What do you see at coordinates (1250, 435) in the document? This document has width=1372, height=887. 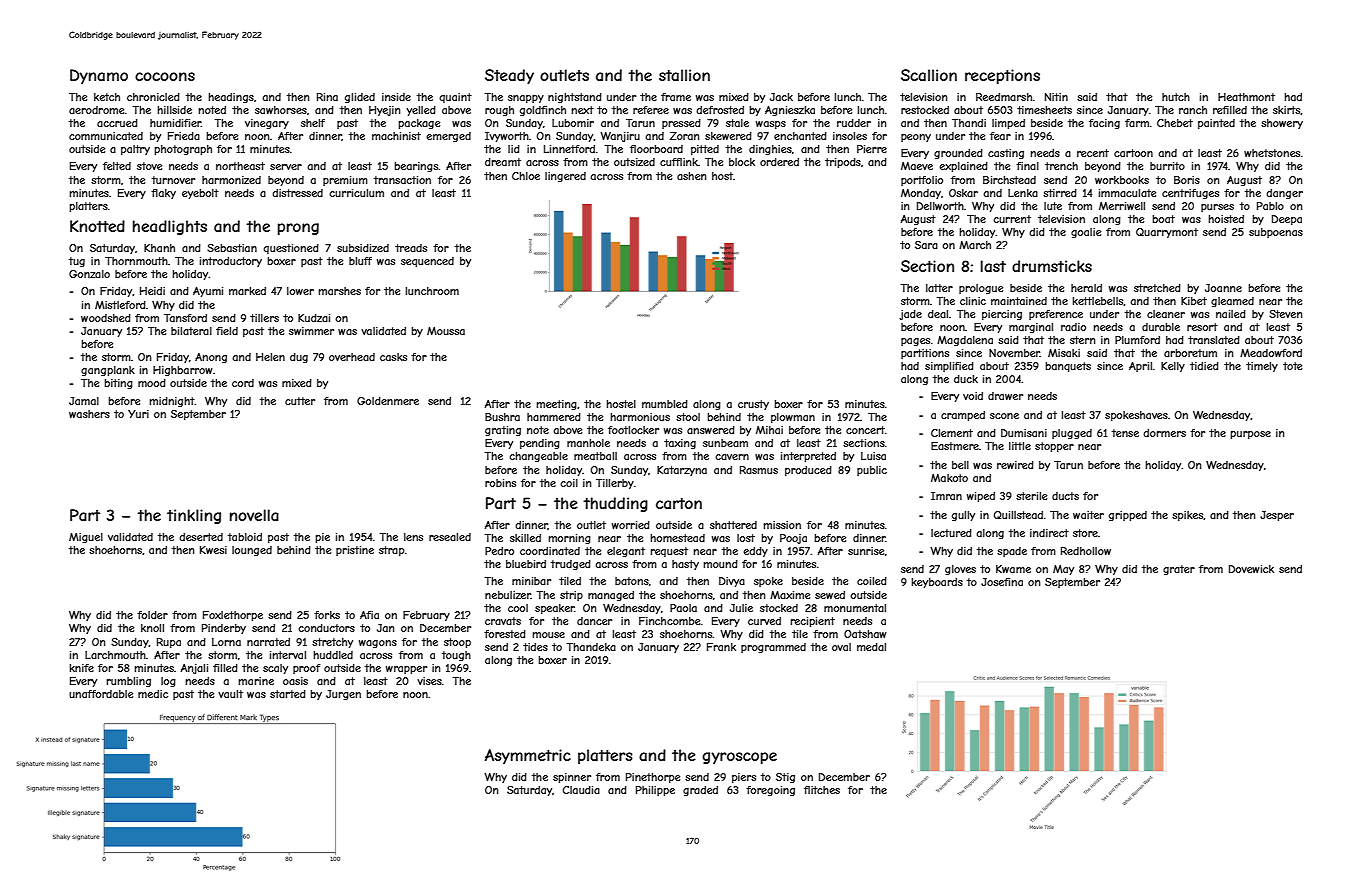 I see `purpose` at bounding box center [1250, 435].
